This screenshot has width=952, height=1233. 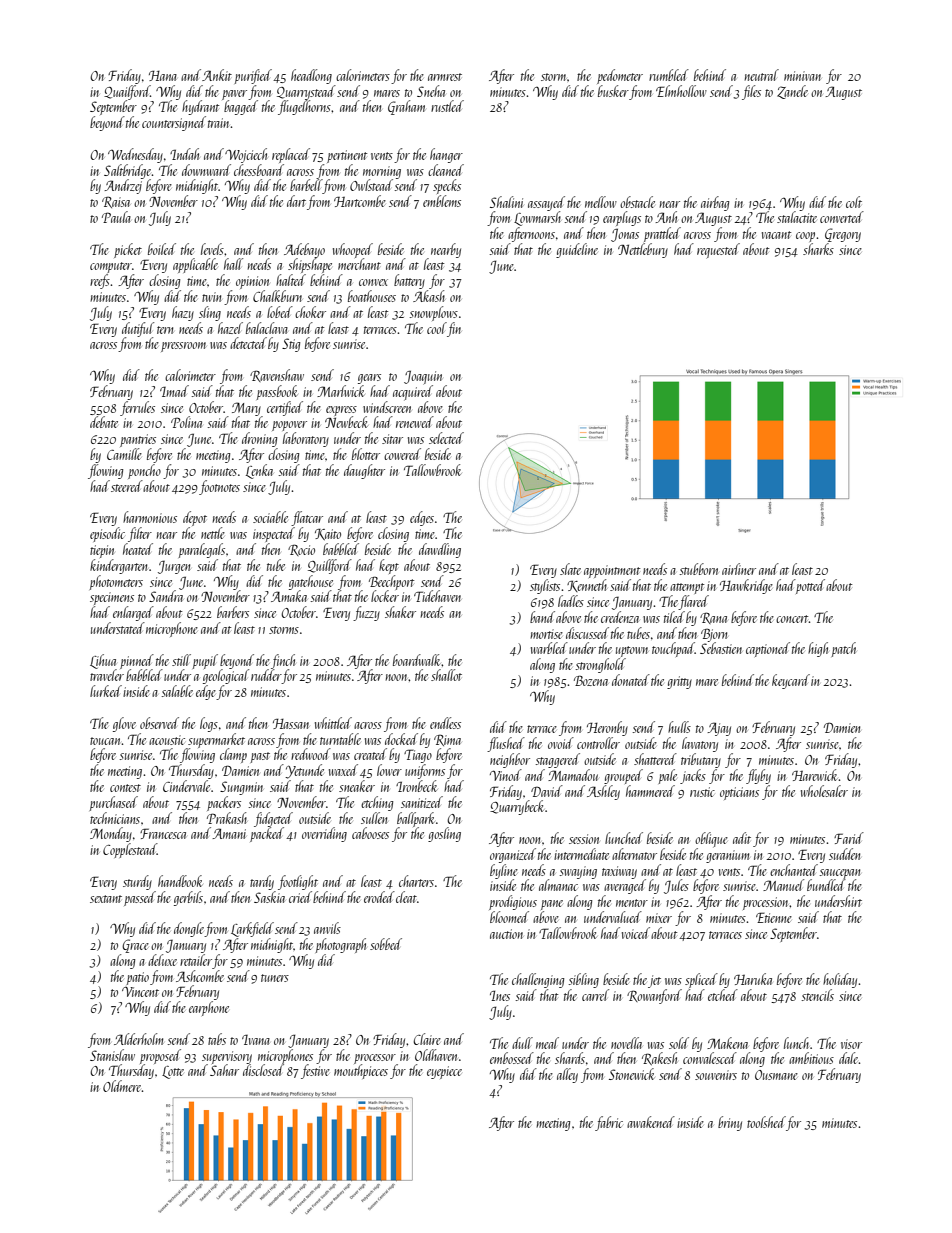 What do you see at coordinates (840, 874) in the screenshot?
I see `saucepan` at bounding box center [840, 874].
